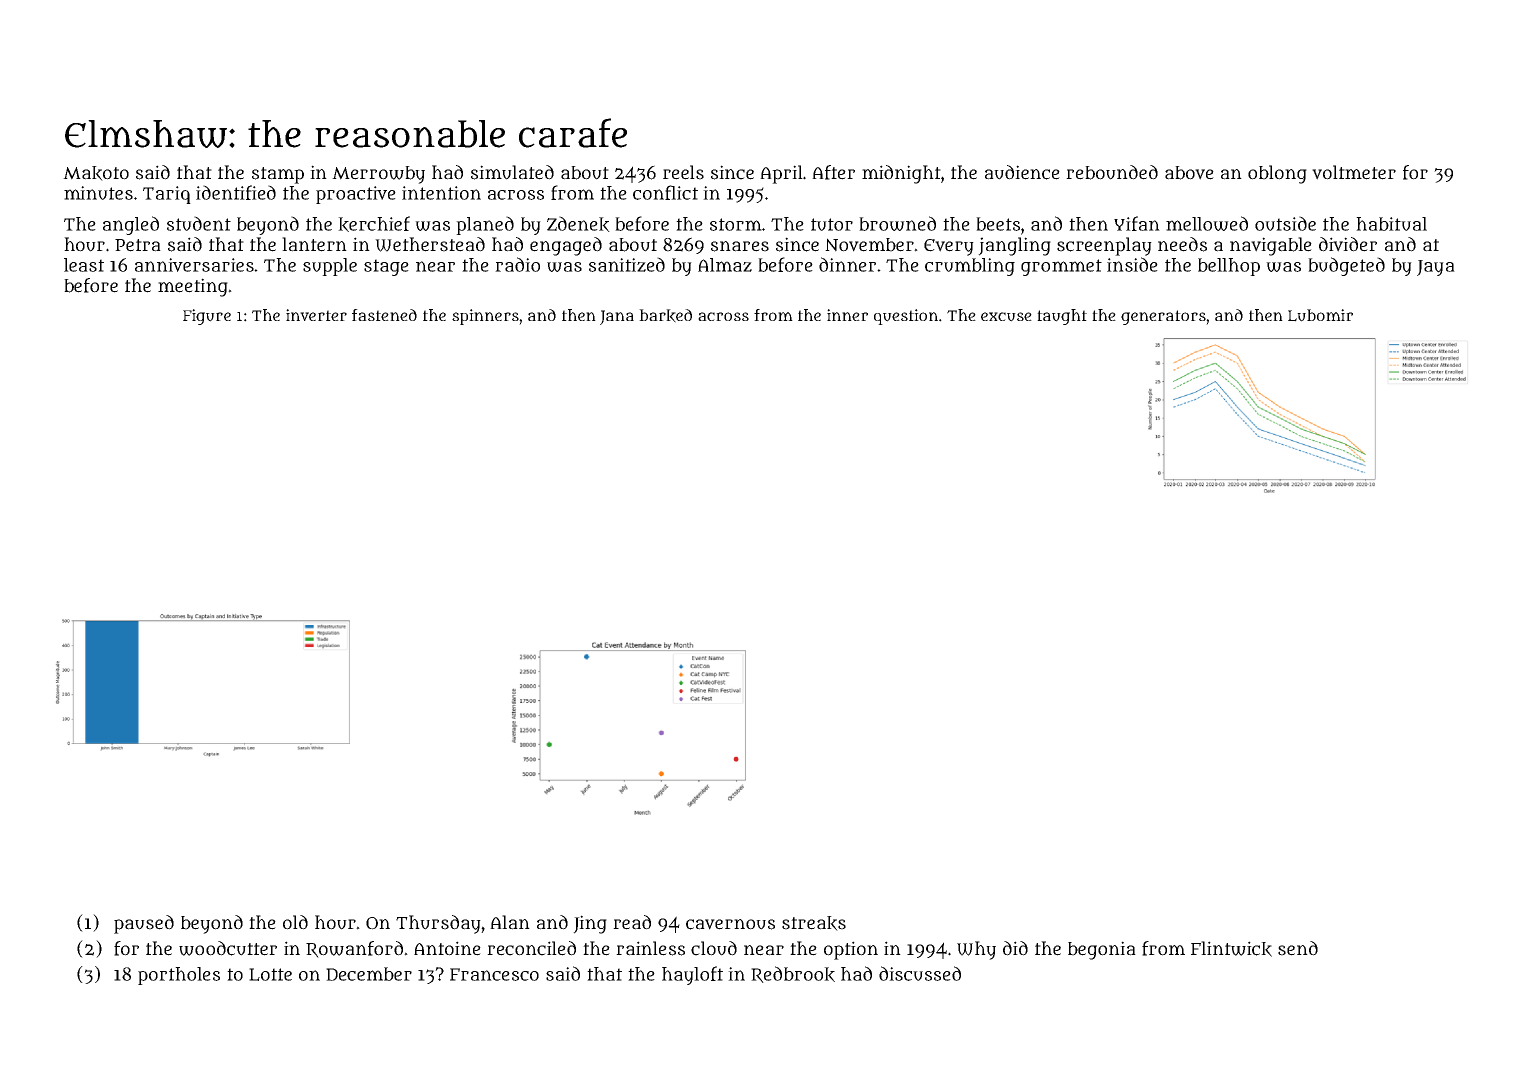  Describe the element at coordinates (295, 922) in the screenshot. I see `old` at that location.
